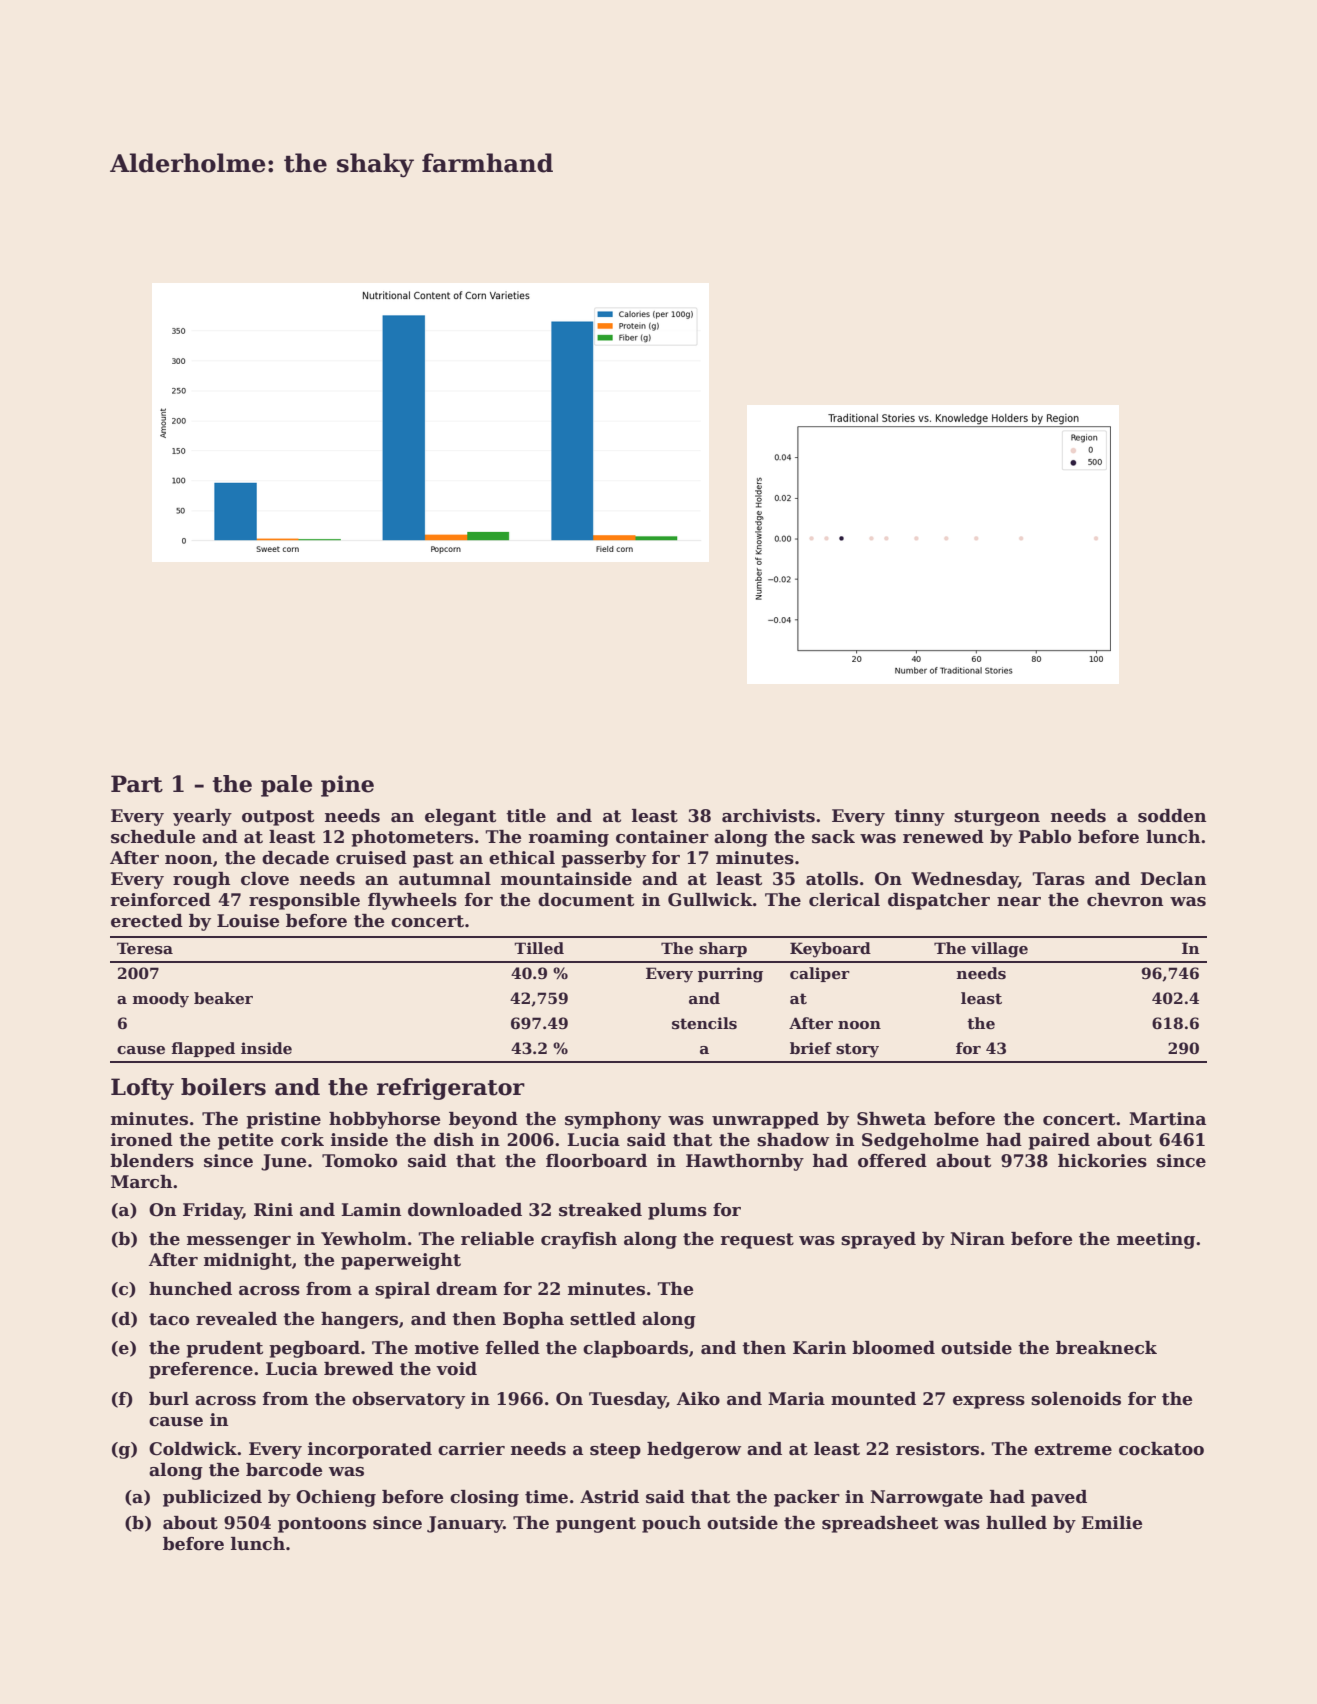 Image resolution: width=1317 pixels, height=1704 pixels. What do you see at coordinates (1059, 1141) in the page?
I see `paired` at bounding box center [1059, 1141].
